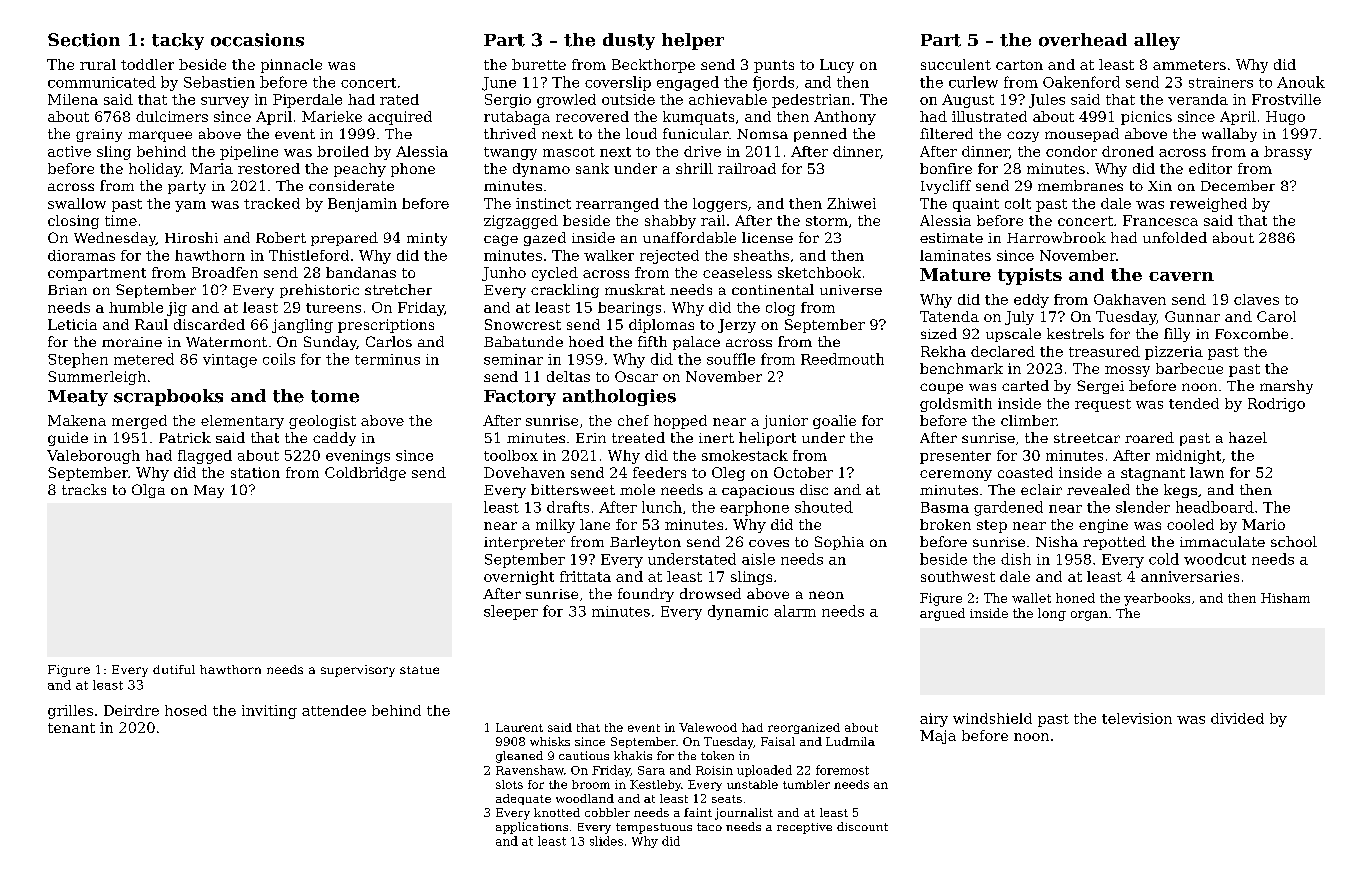  I want to click on helper, so click(693, 41).
